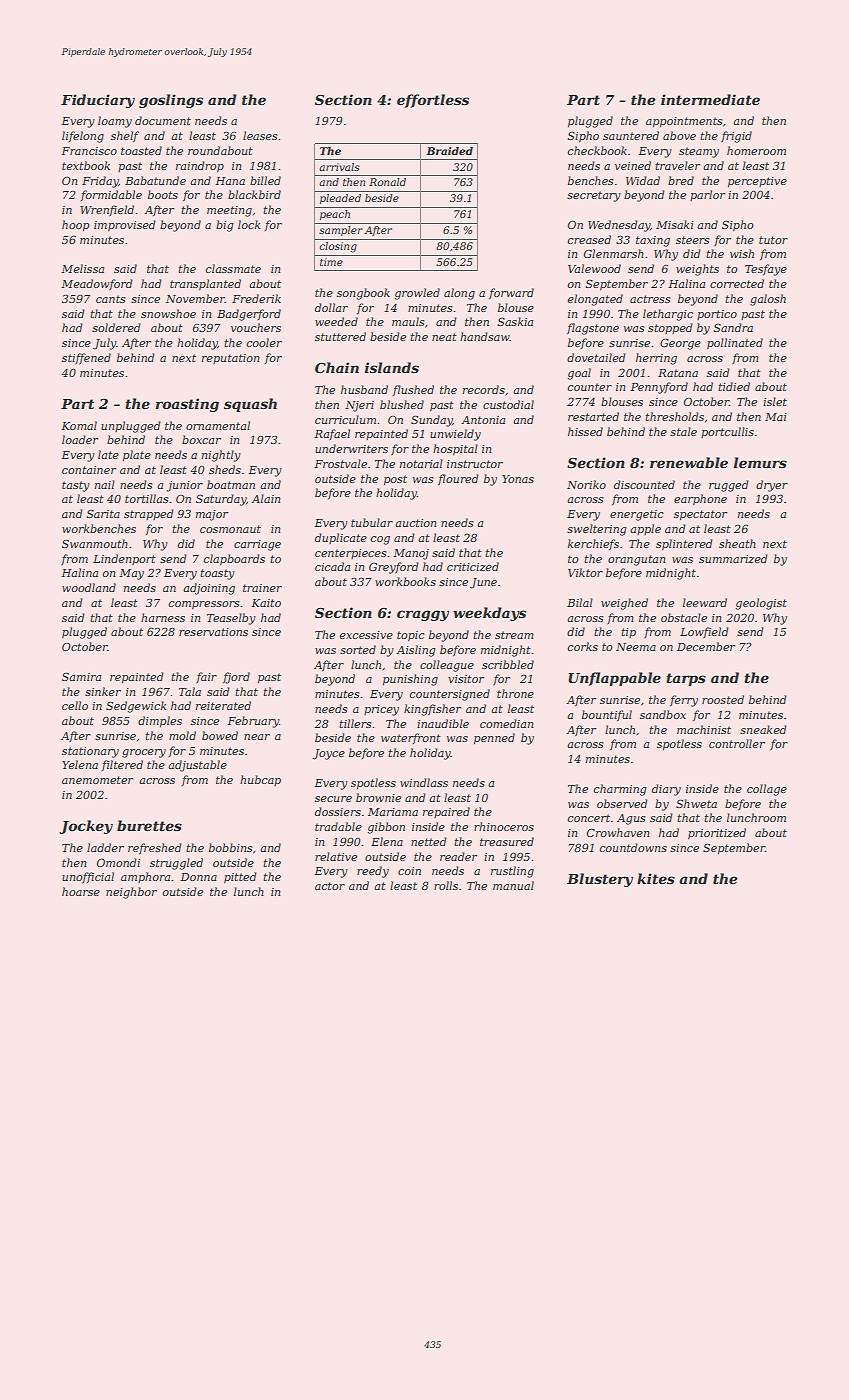  What do you see at coordinates (230, 529) in the screenshot?
I see `cosmonaut` at bounding box center [230, 529].
